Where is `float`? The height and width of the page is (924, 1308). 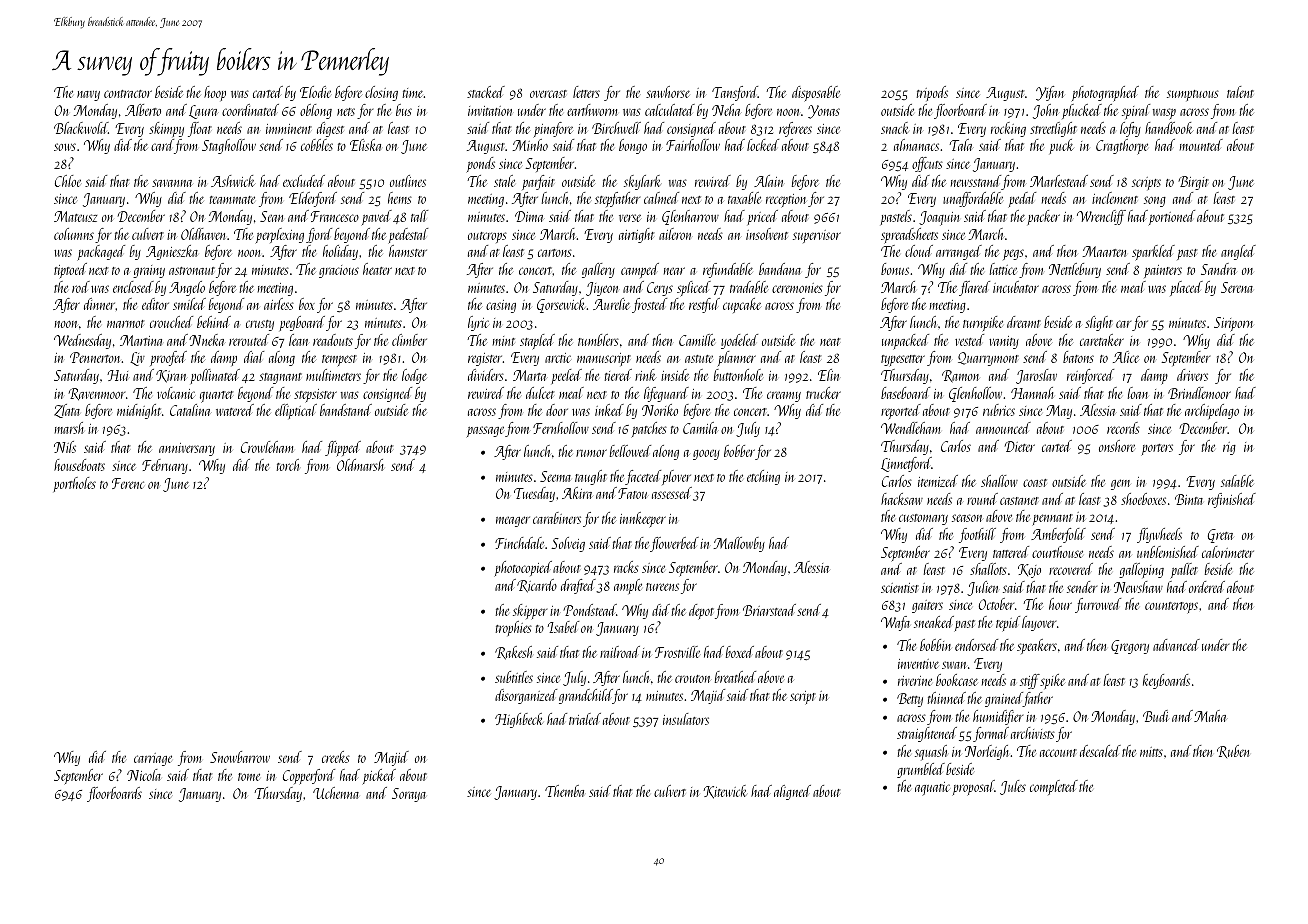 float is located at coordinates (200, 129).
